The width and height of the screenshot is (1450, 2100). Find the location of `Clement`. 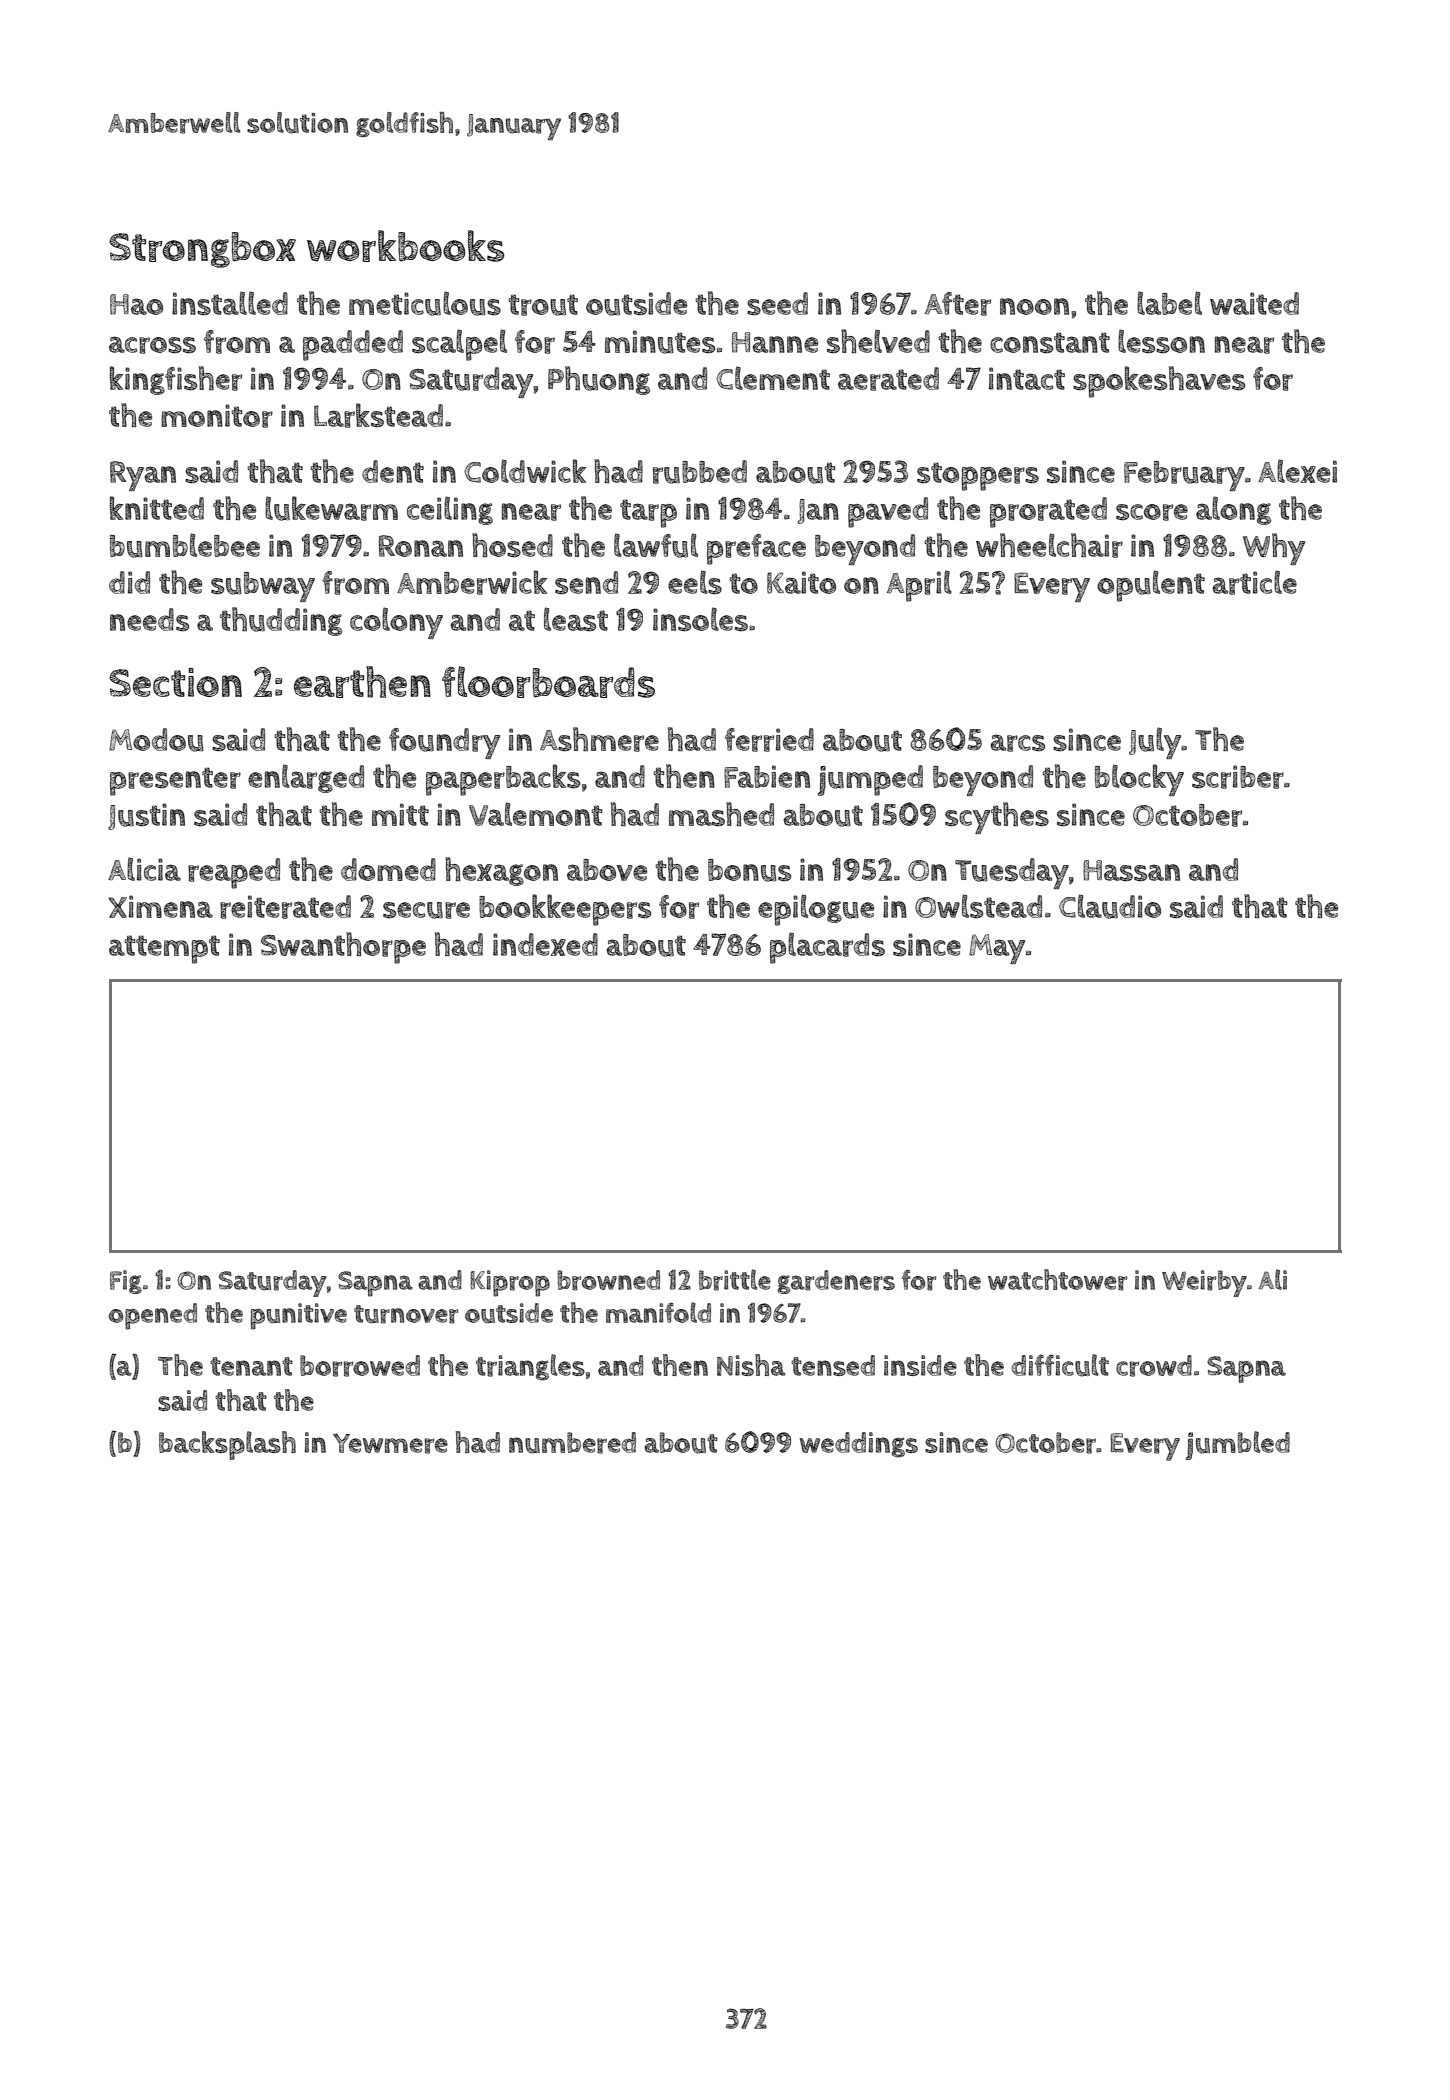

Clement is located at coordinates (773, 378).
